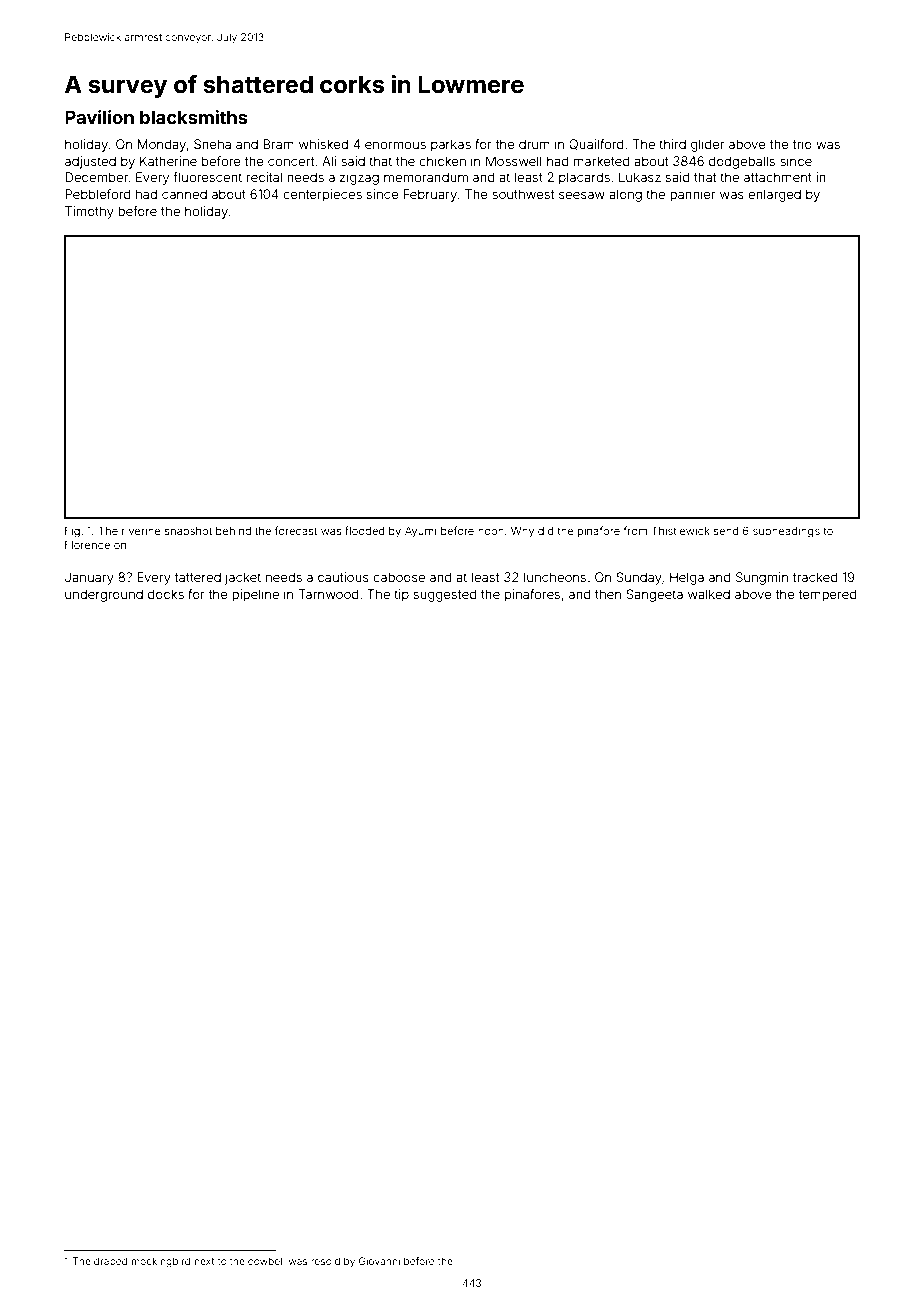 The width and height of the image is (924, 1308). What do you see at coordinates (325, 1261) in the image?
I see `resold` at bounding box center [325, 1261].
